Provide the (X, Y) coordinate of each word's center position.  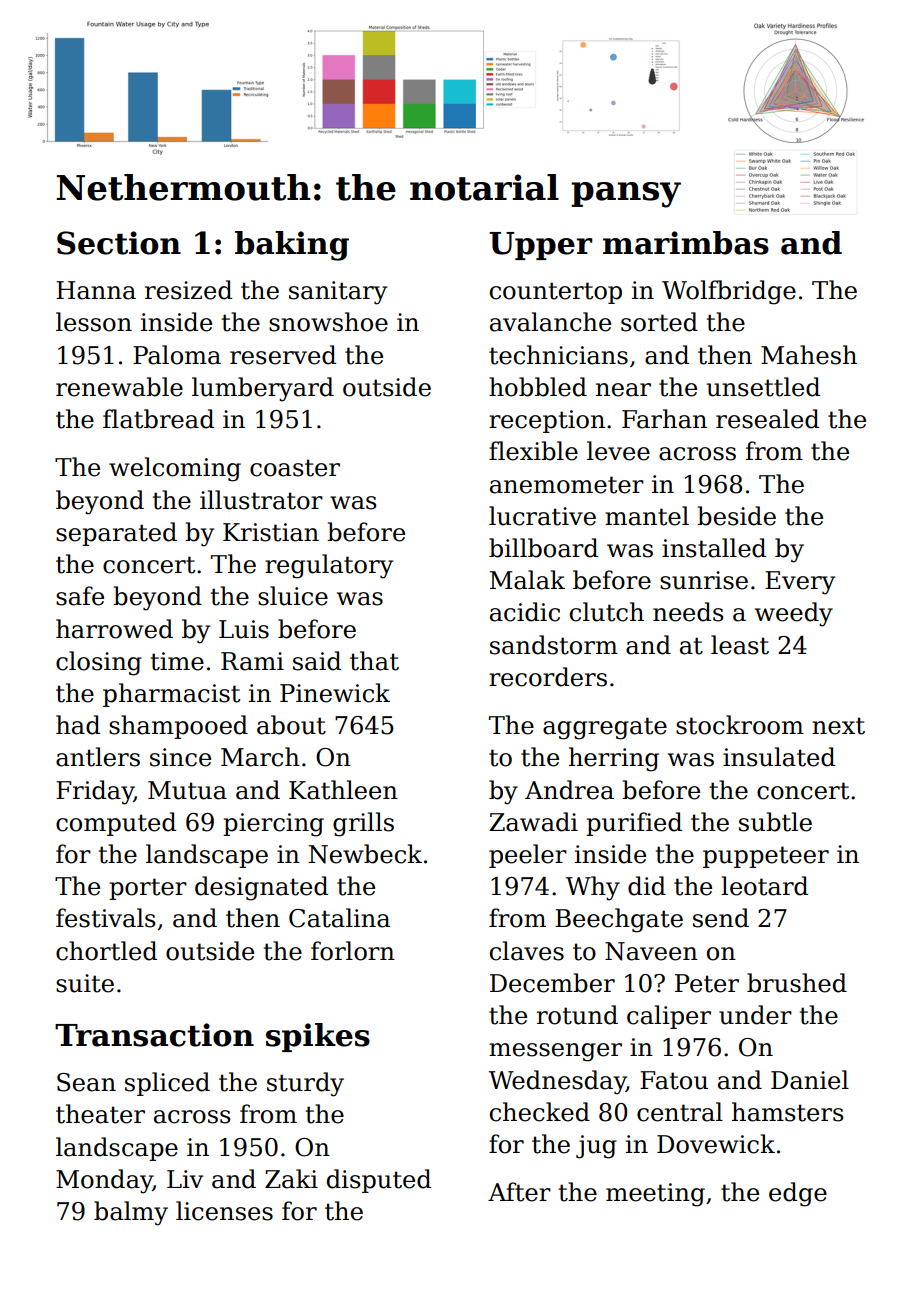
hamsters (788, 1112)
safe (80, 596)
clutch (607, 612)
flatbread (158, 419)
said (317, 661)
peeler (528, 856)
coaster (295, 468)
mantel (647, 516)
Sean (86, 1082)
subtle (775, 822)
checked (540, 1112)
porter (148, 889)
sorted (659, 322)
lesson (94, 322)
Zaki (291, 1179)
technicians (558, 355)
